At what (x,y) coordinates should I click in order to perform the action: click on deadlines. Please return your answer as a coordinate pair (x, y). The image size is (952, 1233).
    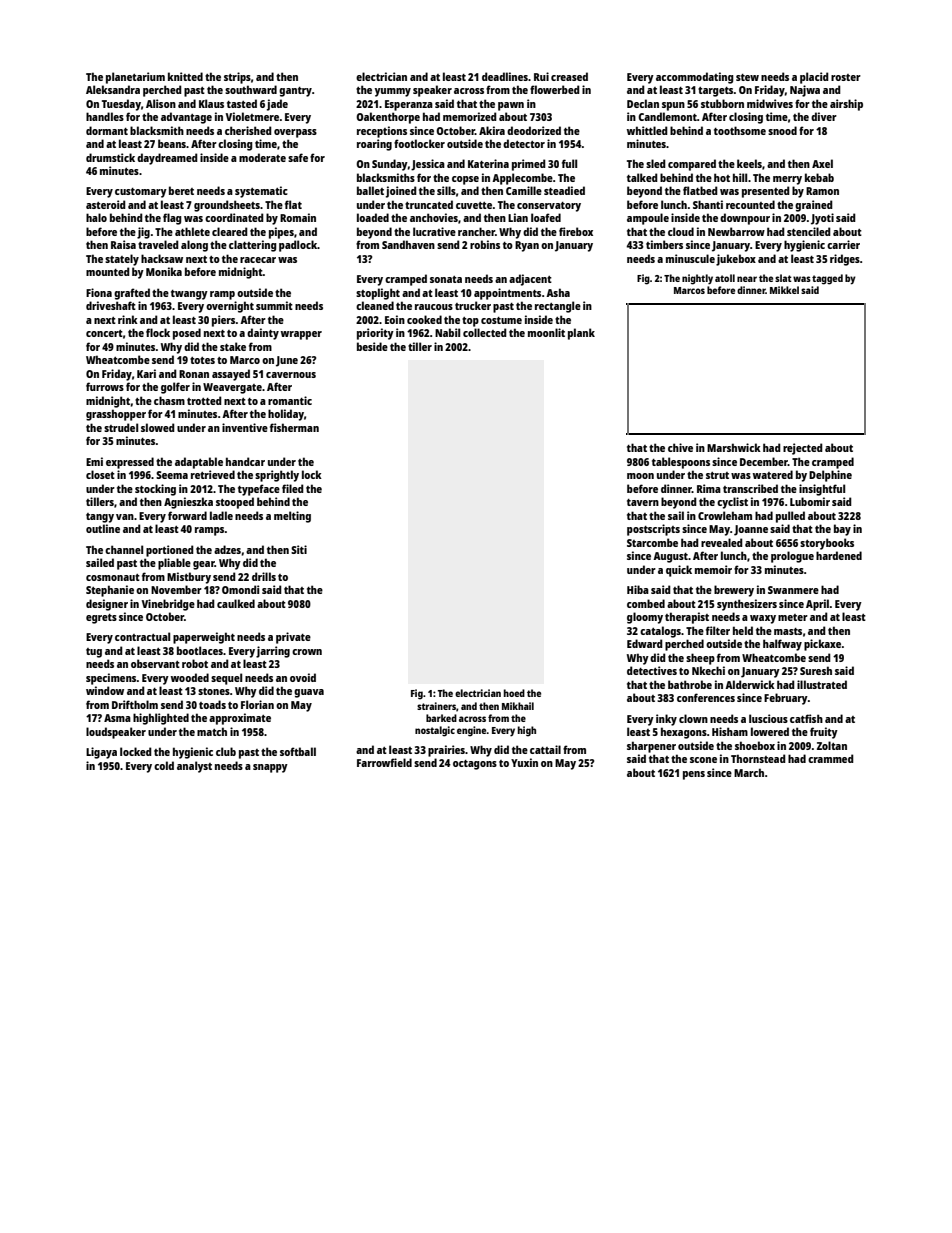
    Looking at the image, I should click on (505, 76).
